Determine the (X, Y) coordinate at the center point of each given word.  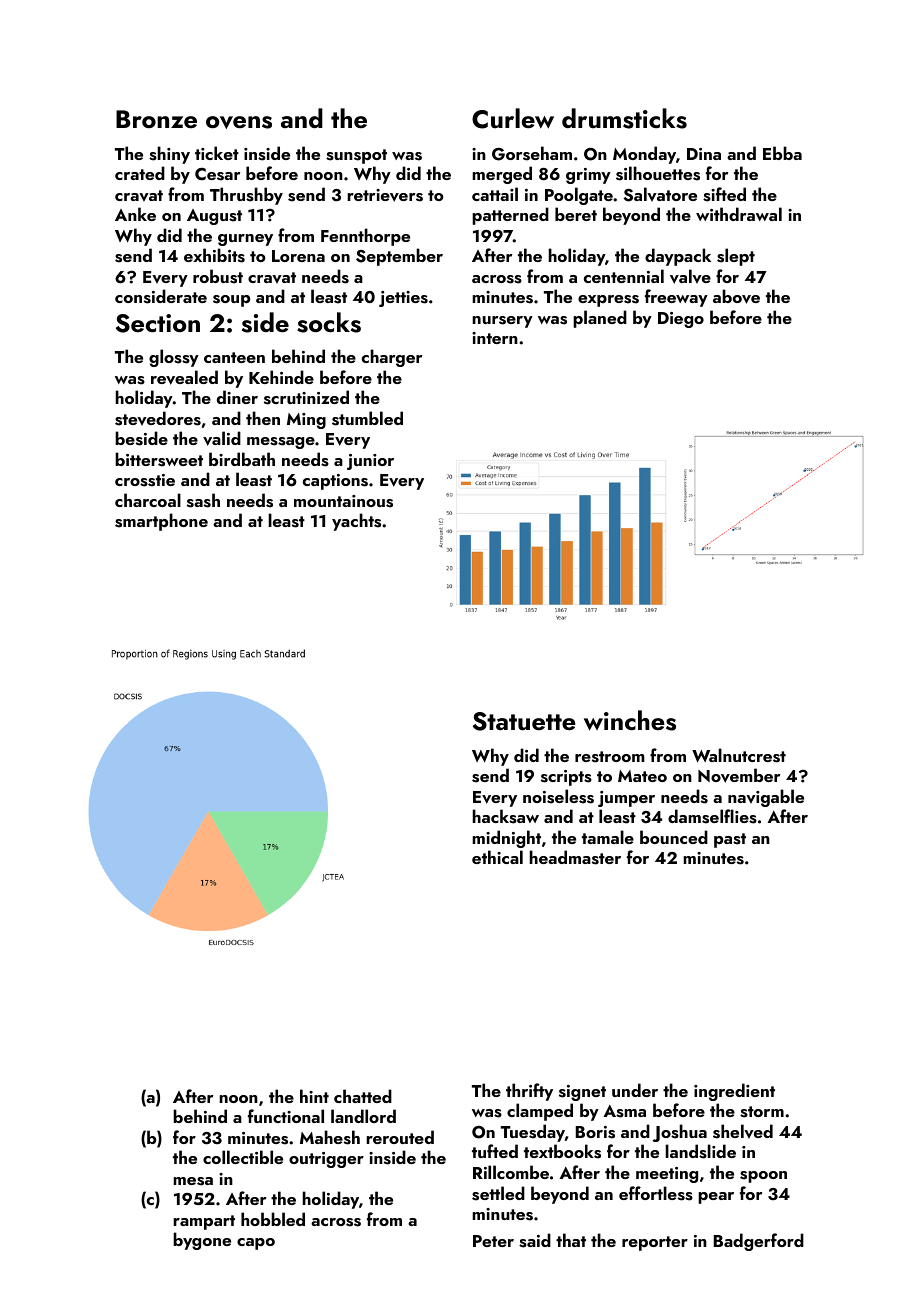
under (635, 1090)
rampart (204, 1222)
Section (158, 323)
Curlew (513, 118)
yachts (356, 522)
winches (630, 720)
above (736, 296)
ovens (239, 122)
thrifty (529, 1092)
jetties (403, 299)
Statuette (524, 721)
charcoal (148, 500)
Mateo (642, 776)
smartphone (161, 522)
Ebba (782, 153)
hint (314, 1096)
